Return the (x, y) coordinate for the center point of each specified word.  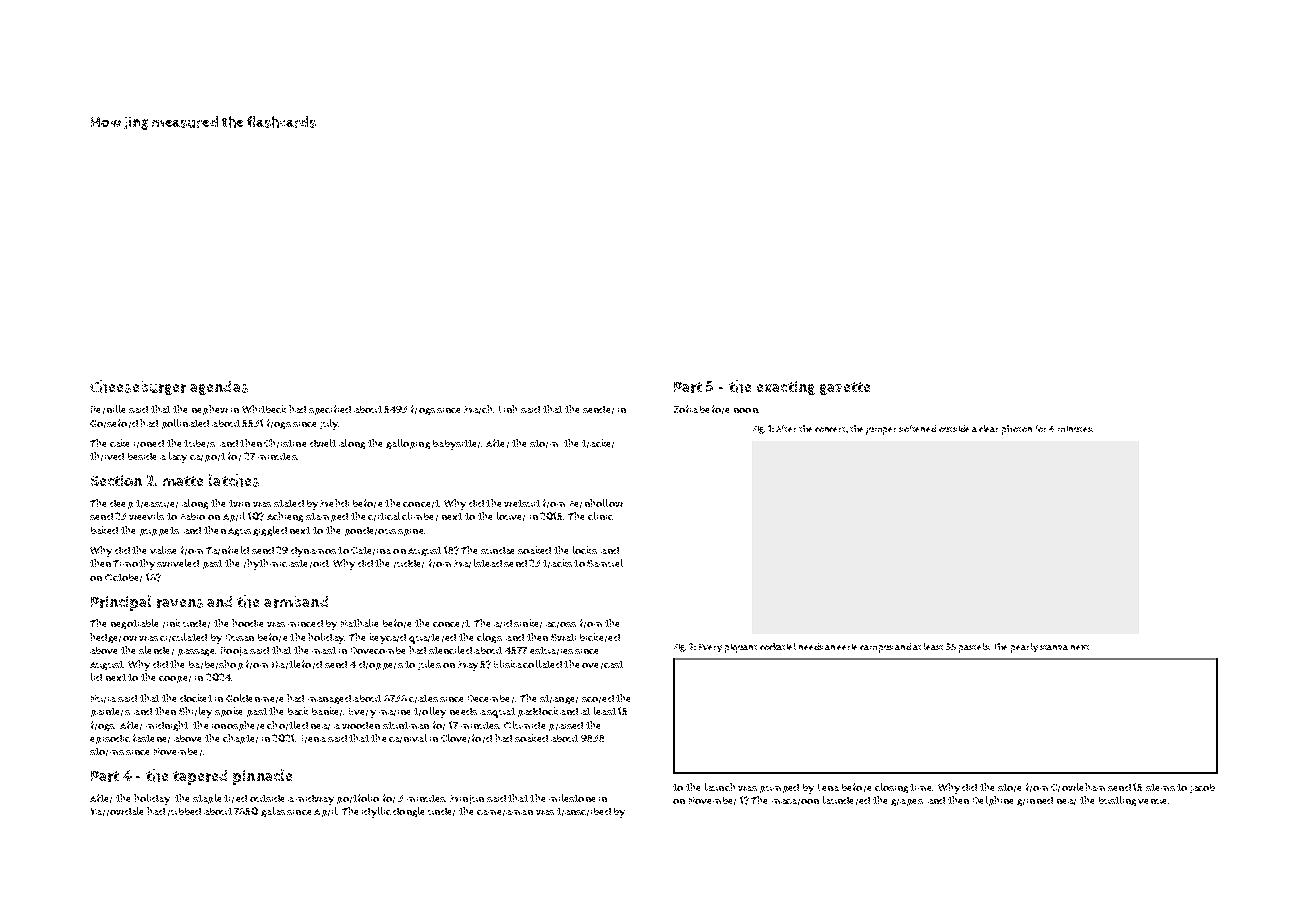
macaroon (795, 802)
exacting (786, 388)
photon (1017, 430)
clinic (600, 516)
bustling (1117, 801)
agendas (219, 388)
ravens (180, 603)
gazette (845, 388)
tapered (200, 777)
